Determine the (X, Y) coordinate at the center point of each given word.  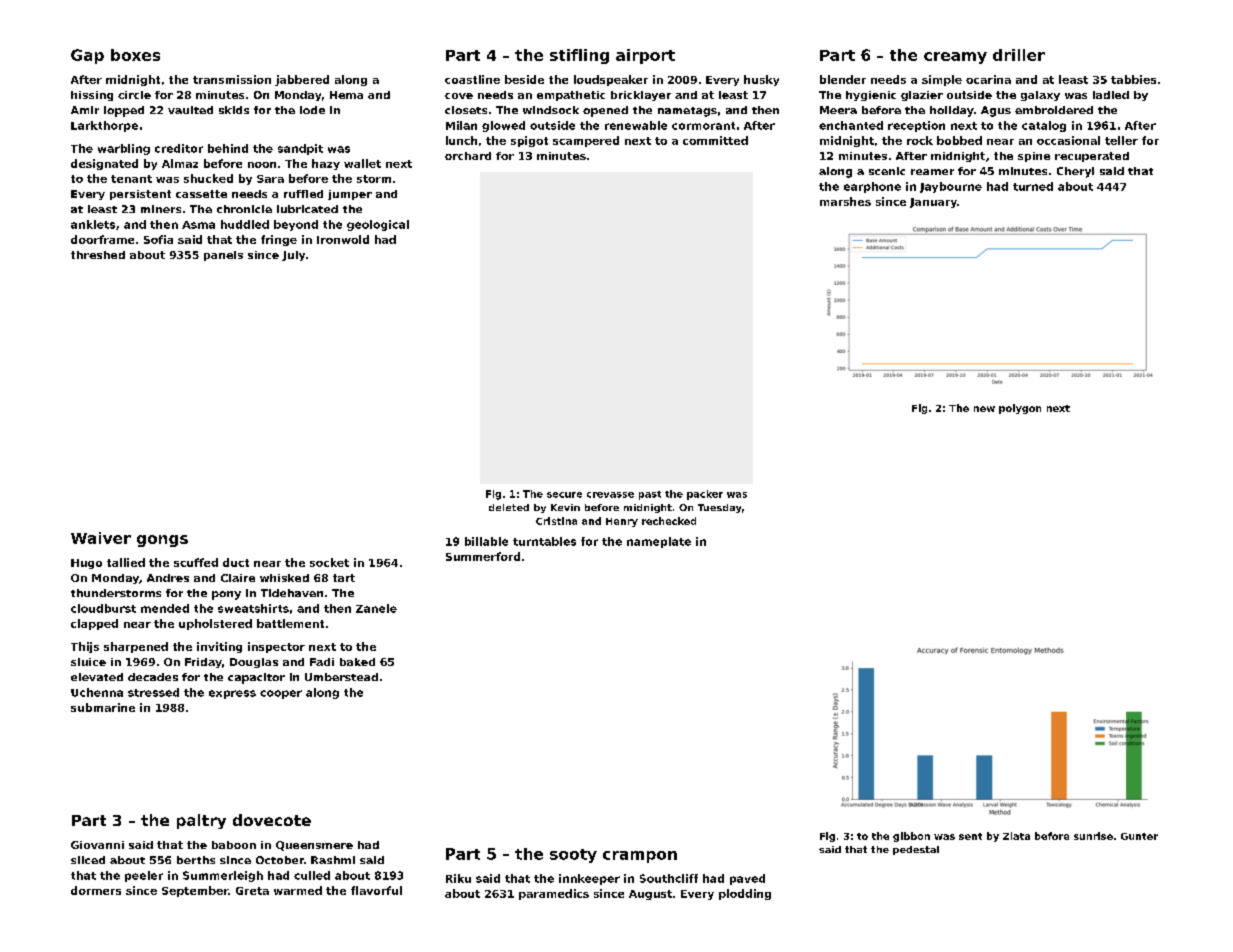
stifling (579, 56)
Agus (996, 111)
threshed (98, 255)
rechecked (669, 521)
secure (564, 495)
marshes (845, 201)
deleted (509, 507)
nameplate (659, 542)
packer (705, 495)
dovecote (272, 820)
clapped (94, 624)
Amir (85, 110)
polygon (1020, 409)
